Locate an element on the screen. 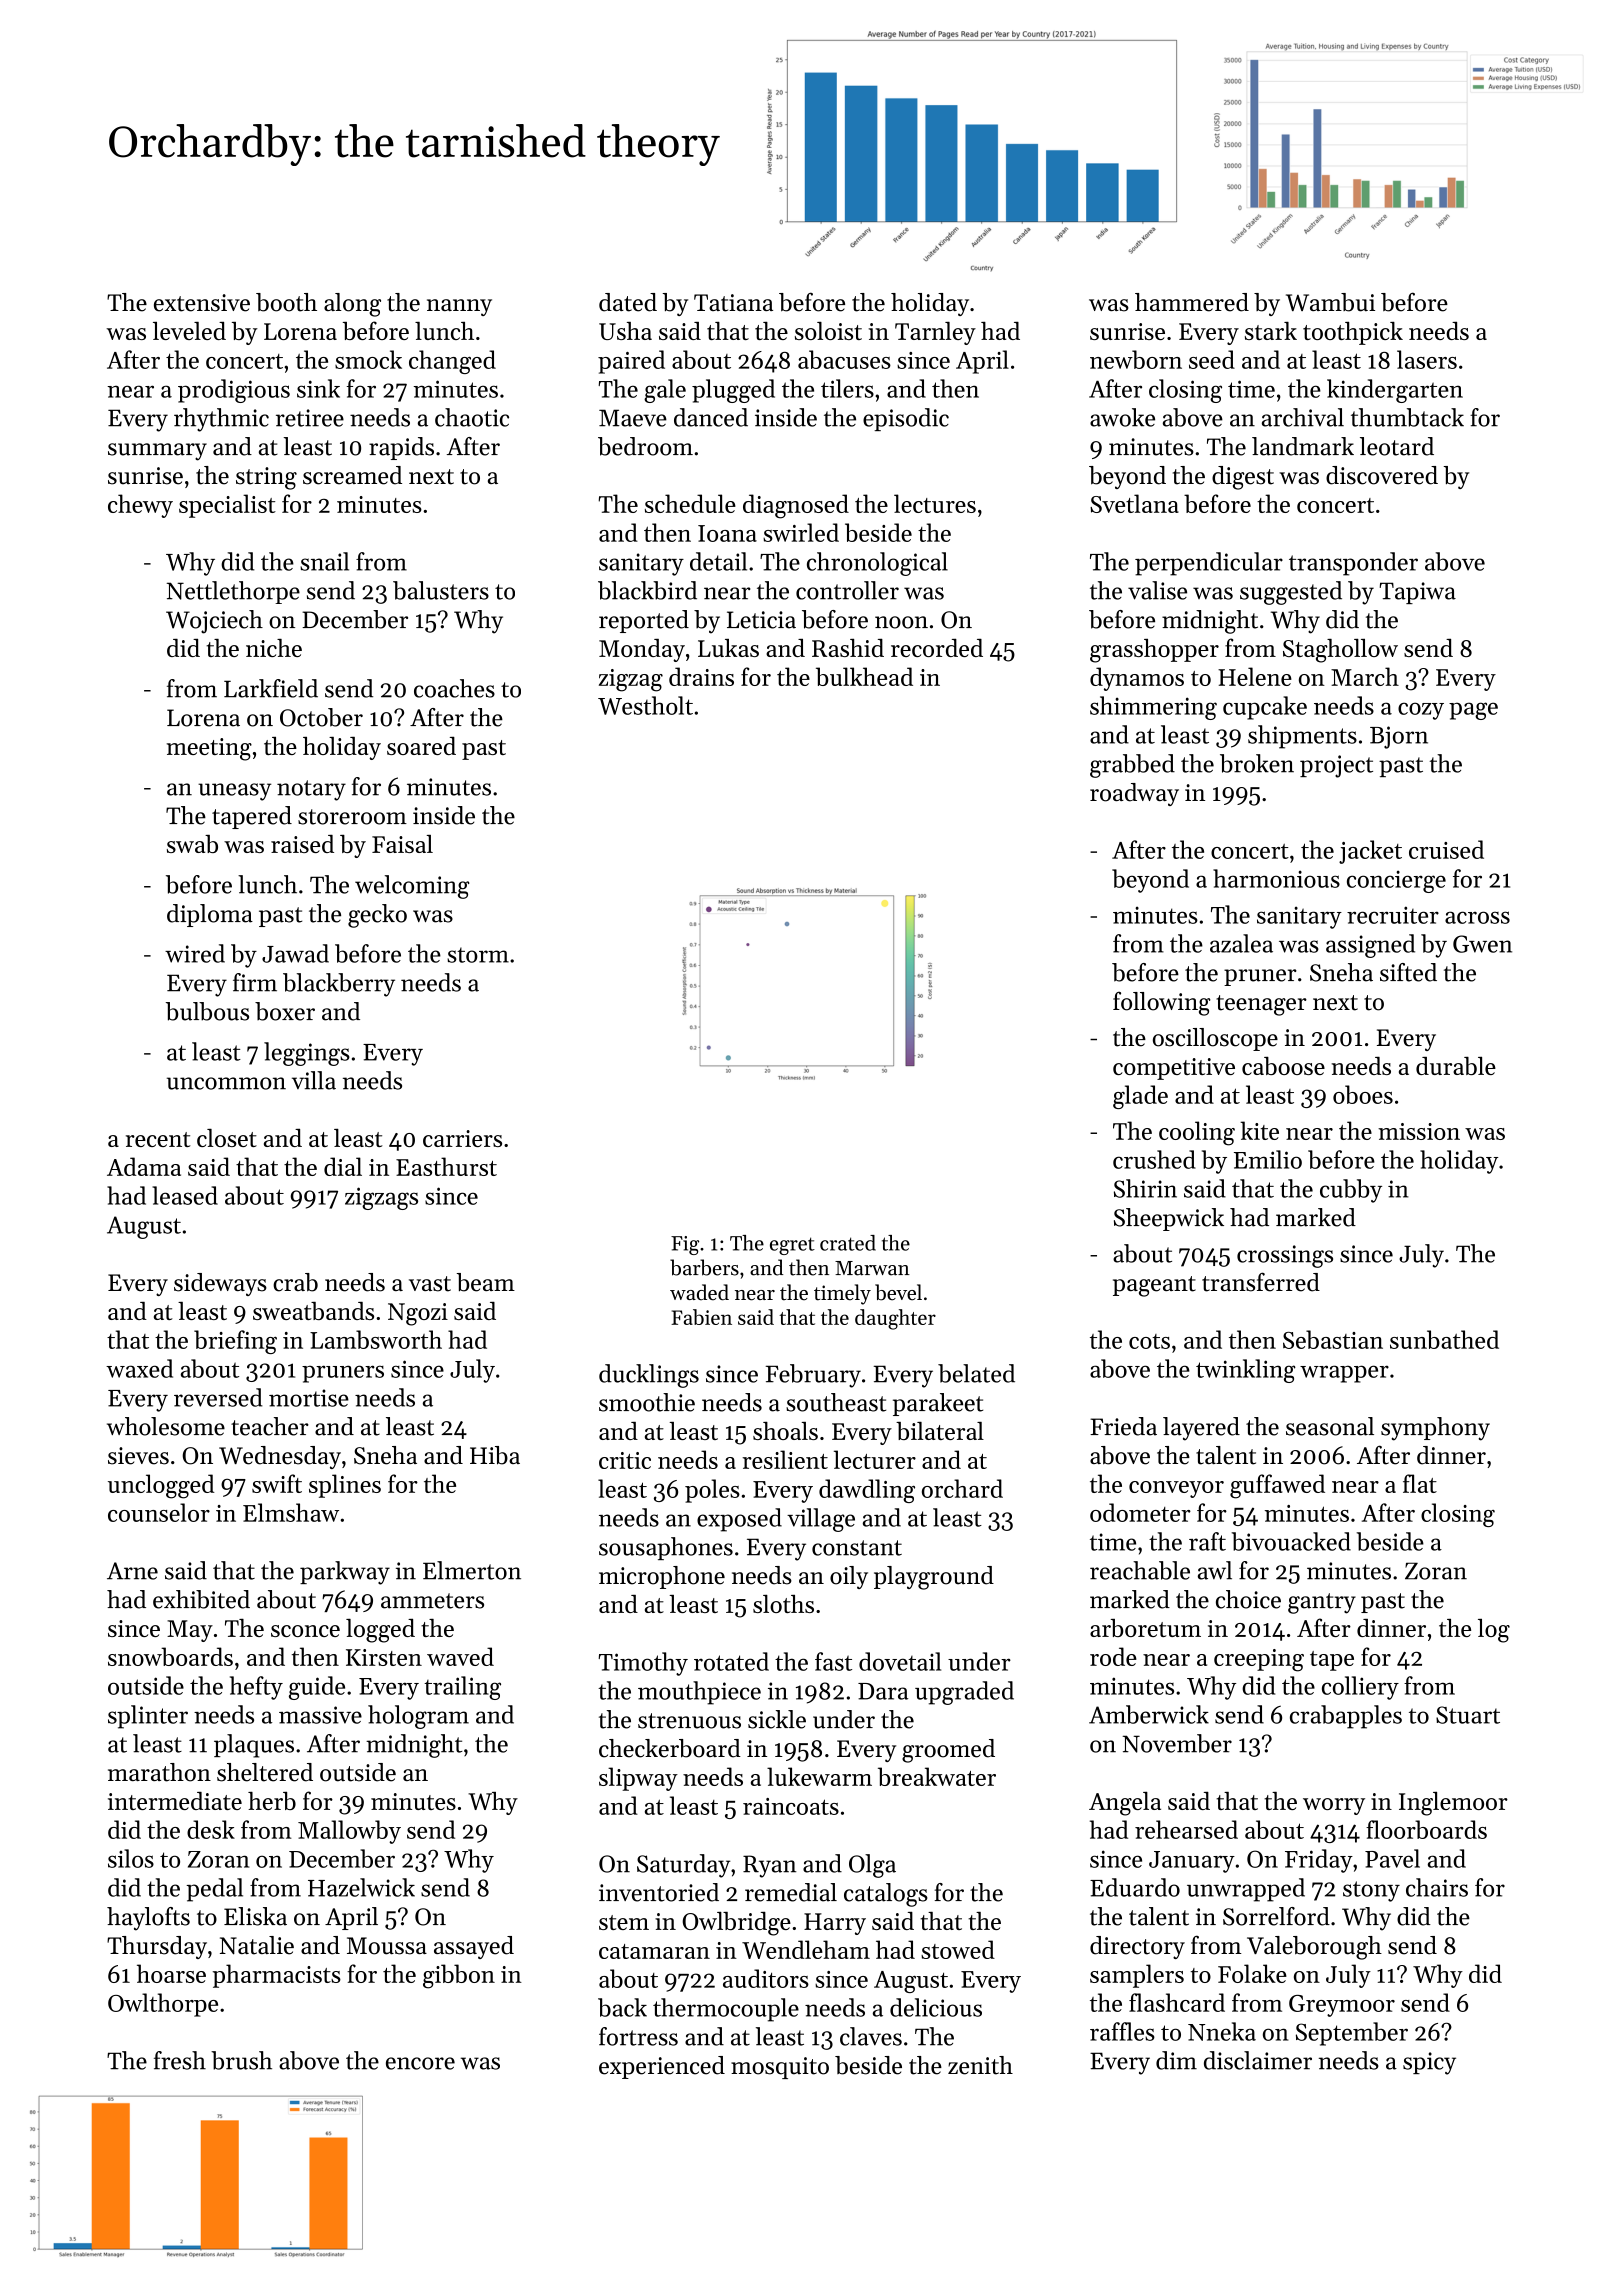 Image resolution: width=1620 pixels, height=2292 pixels. cots is located at coordinates (1149, 1341).
